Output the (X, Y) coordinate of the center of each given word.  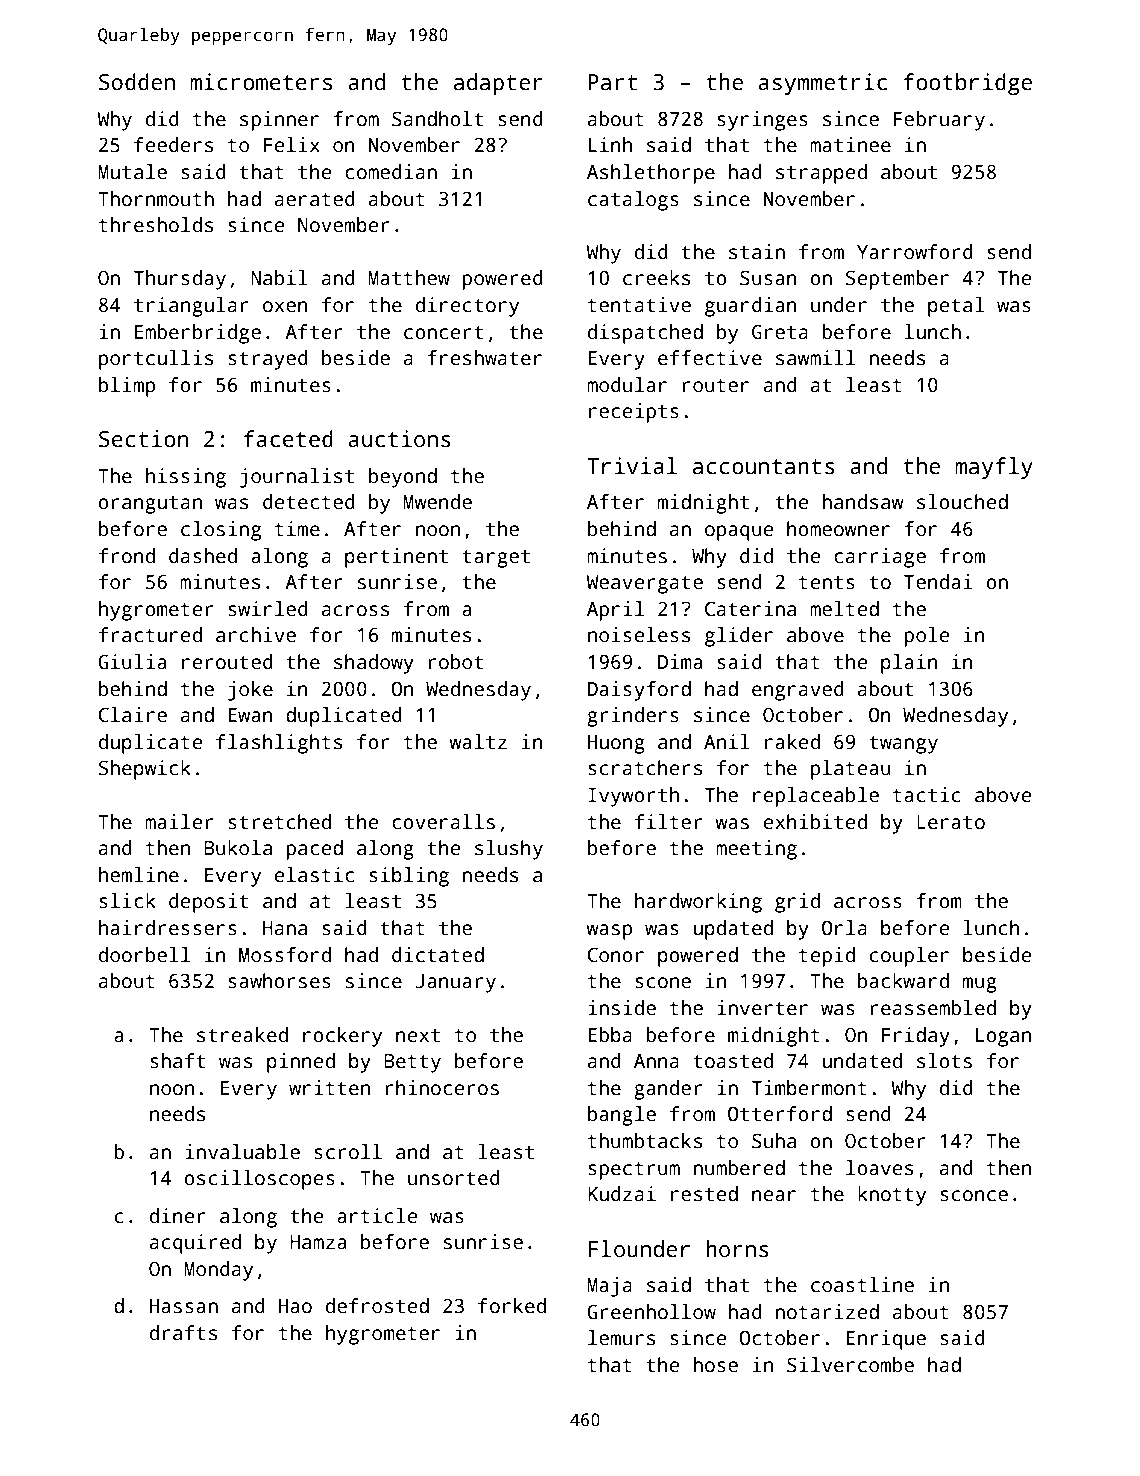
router (715, 386)
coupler (909, 957)
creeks (656, 278)
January (456, 983)
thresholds (156, 225)
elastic (314, 875)
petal (956, 307)
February (939, 121)
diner (178, 1216)
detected (309, 502)
